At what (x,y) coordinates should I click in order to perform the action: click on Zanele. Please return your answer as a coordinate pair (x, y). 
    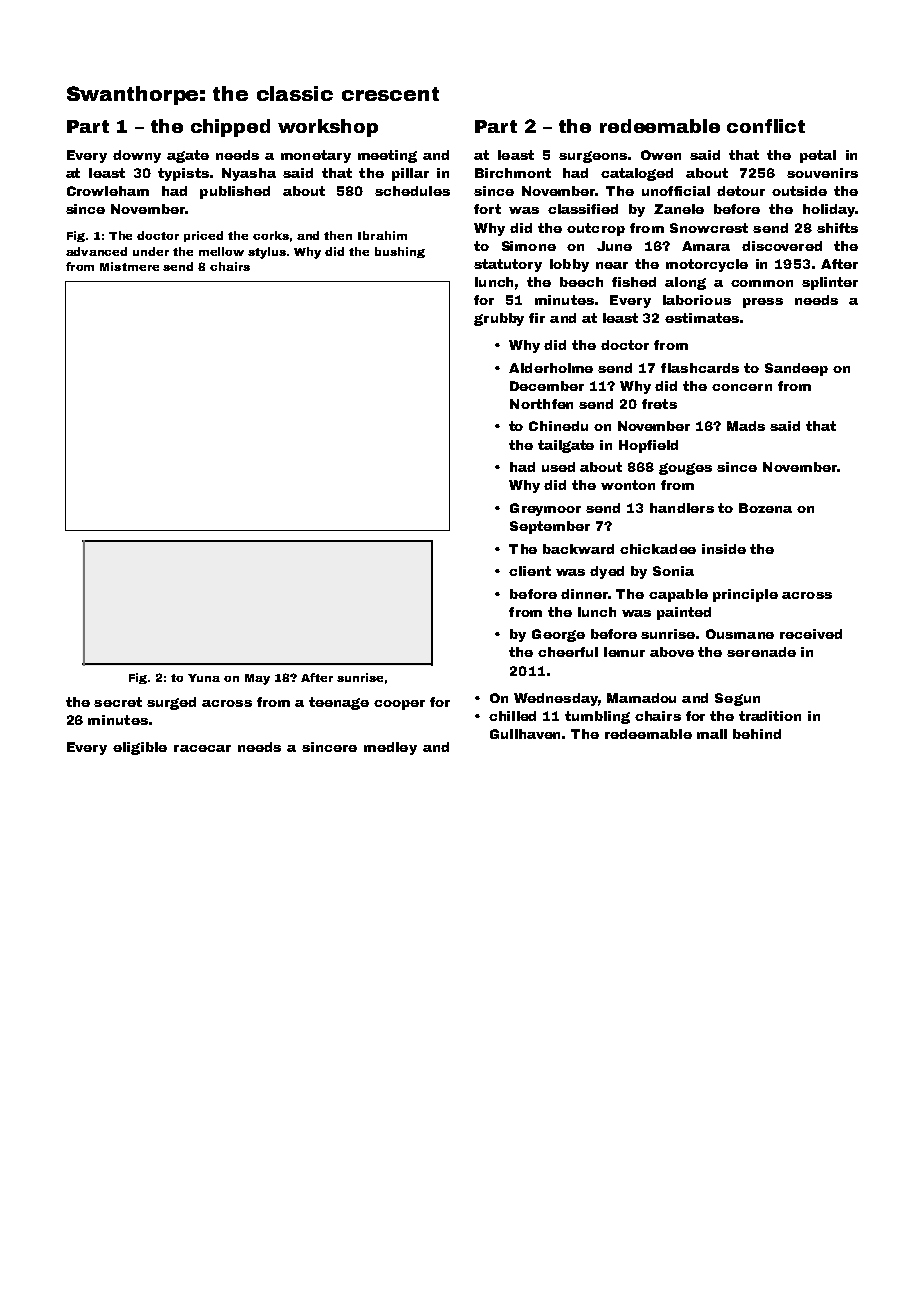
    Looking at the image, I should click on (679, 209).
